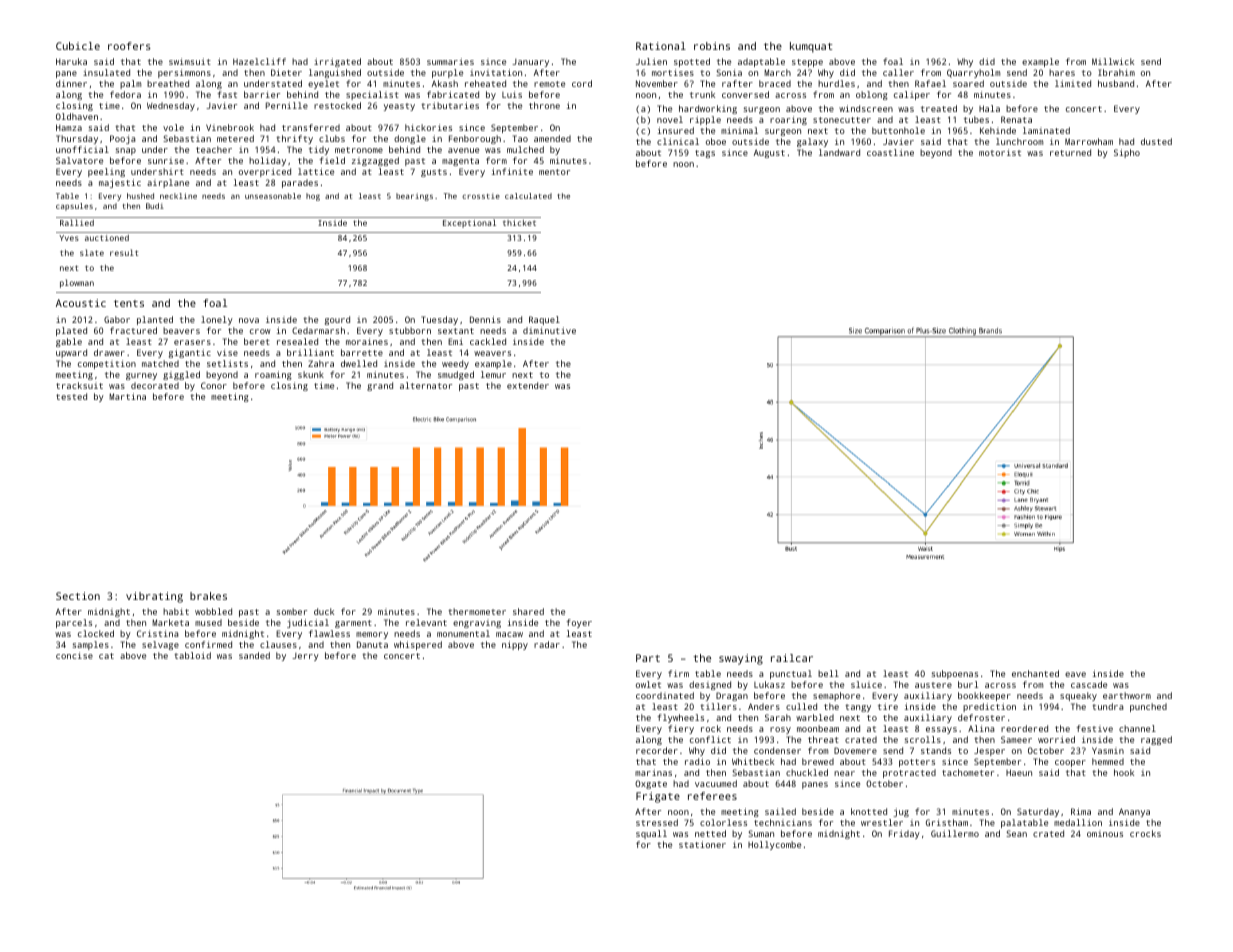 The height and width of the screenshot is (952, 1233). I want to click on parcels, so click(74, 623).
